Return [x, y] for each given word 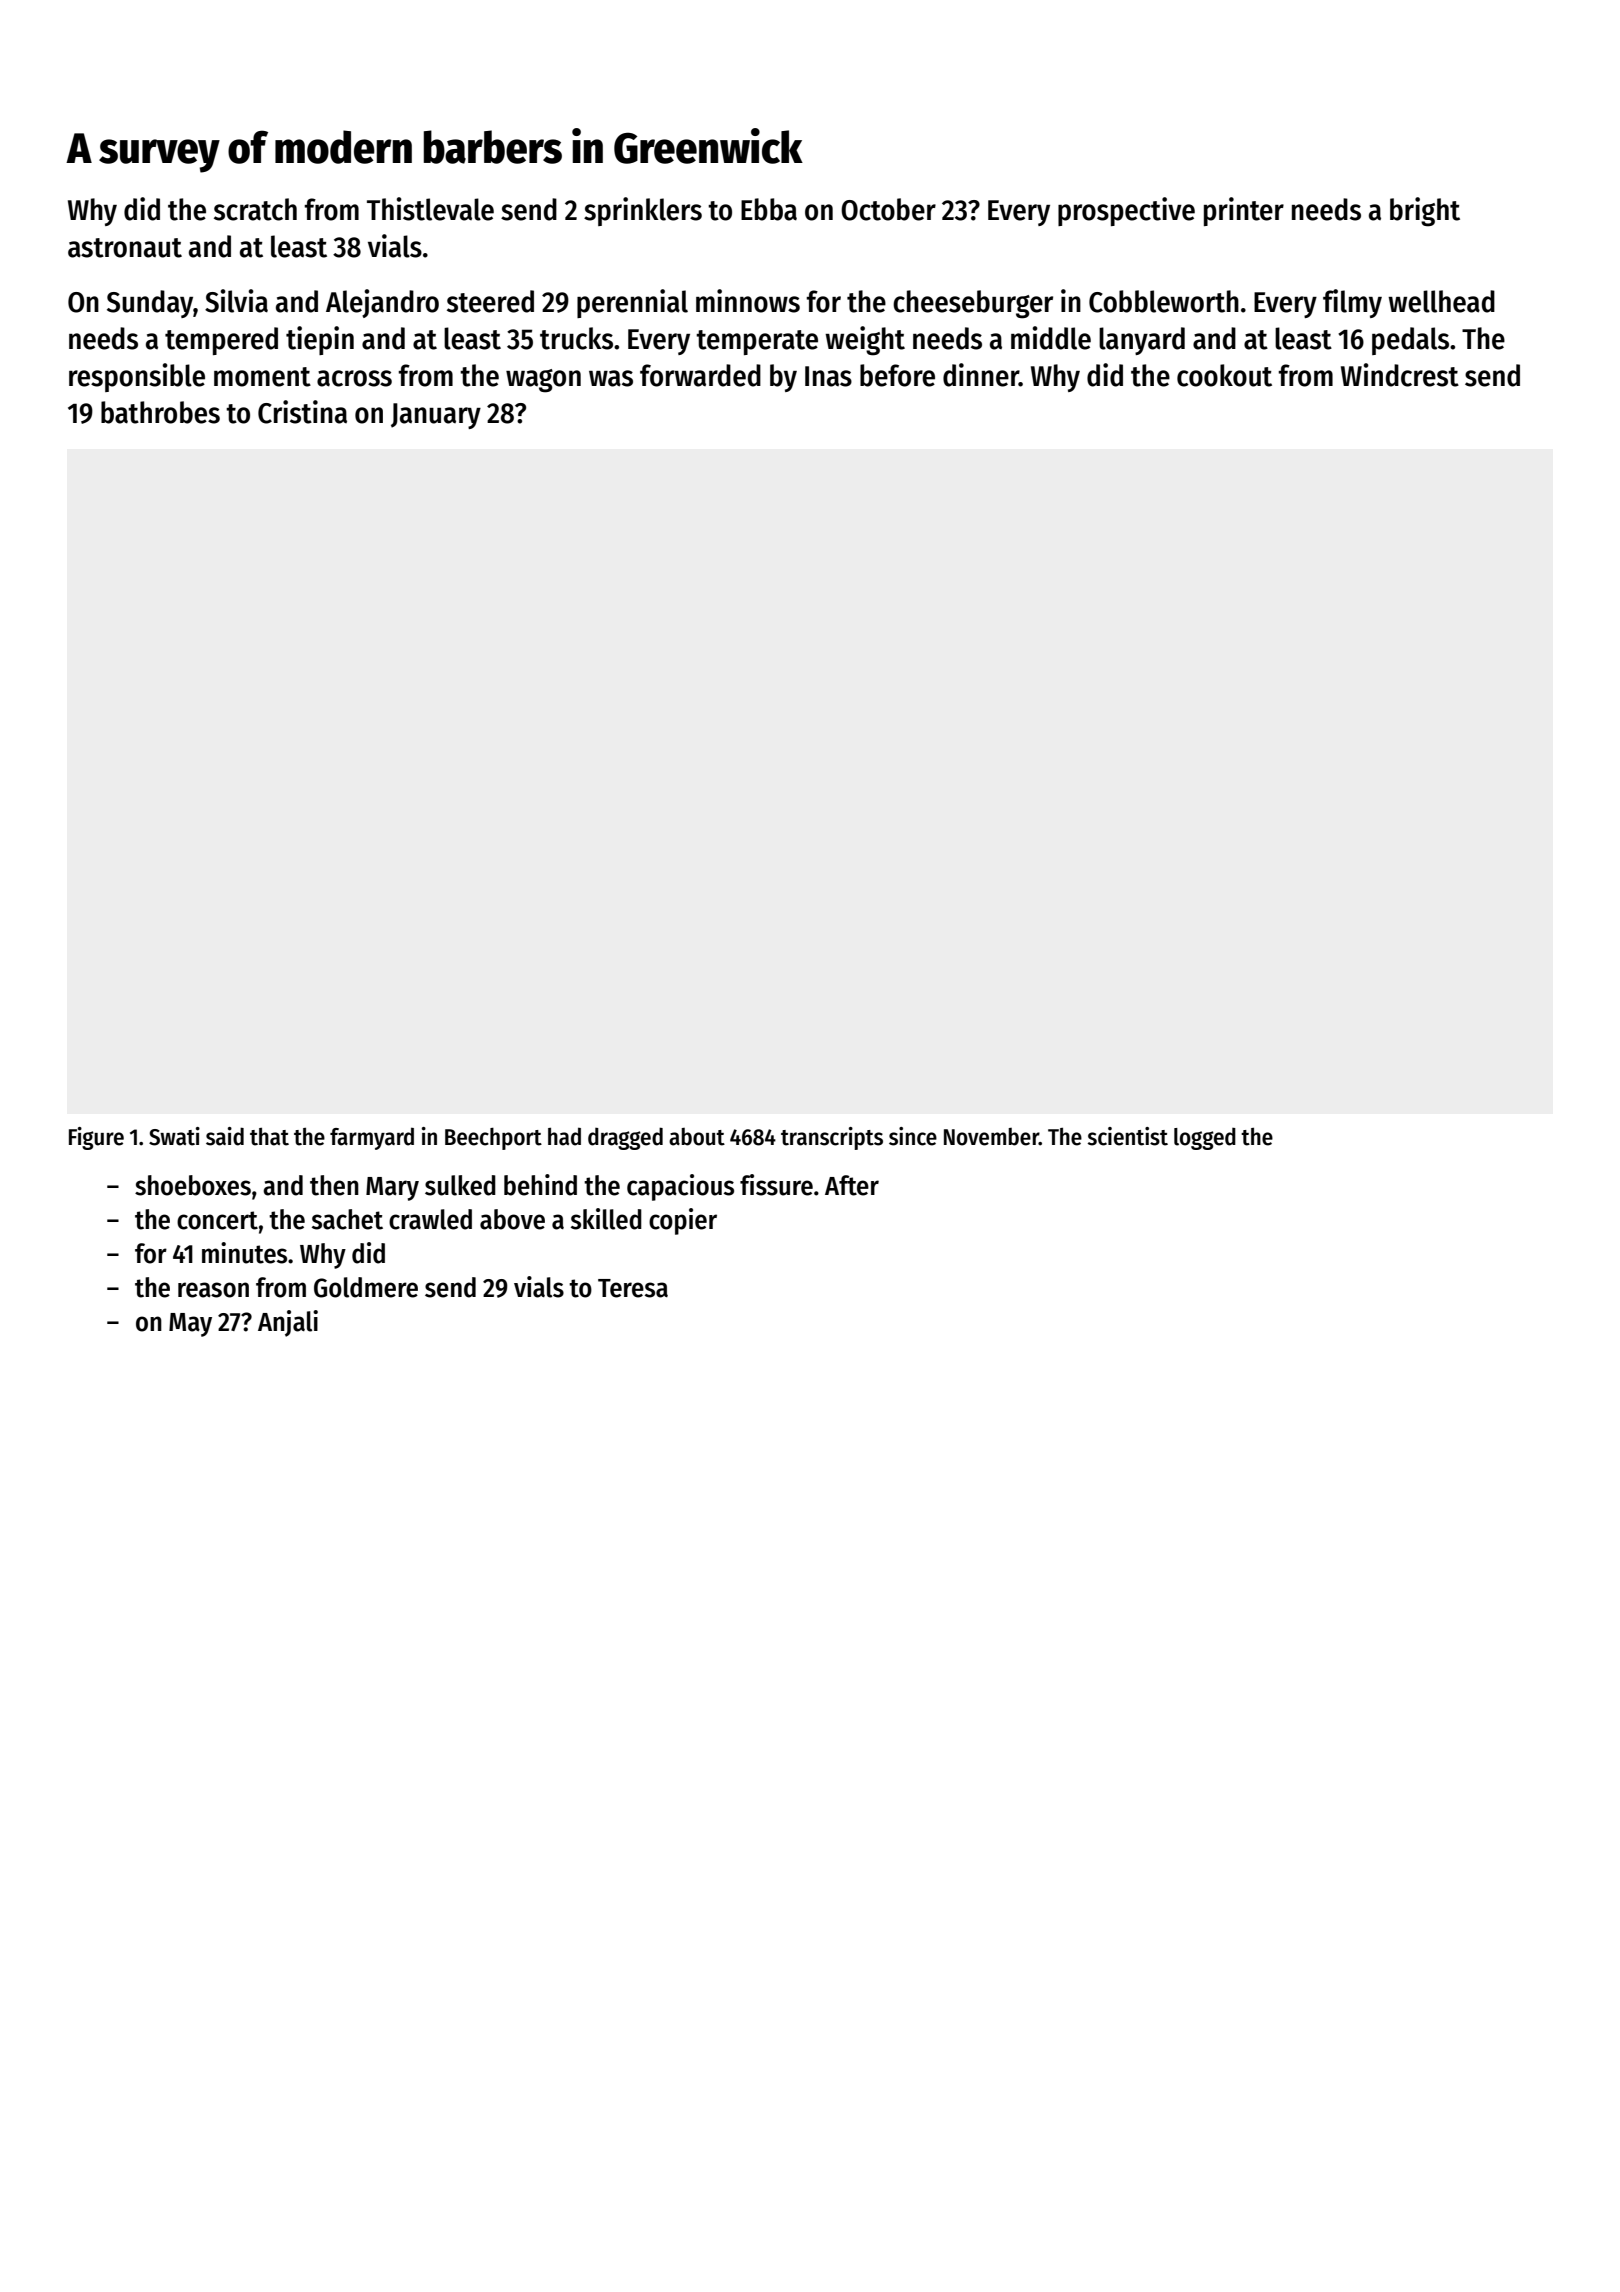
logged [1205, 1139]
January [436, 416]
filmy [1352, 303]
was [611, 378]
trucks [576, 338]
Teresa [633, 1288]
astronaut [125, 248]
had [564, 1136]
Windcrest [1400, 375]
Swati [174, 1136]
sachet [347, 1219]
